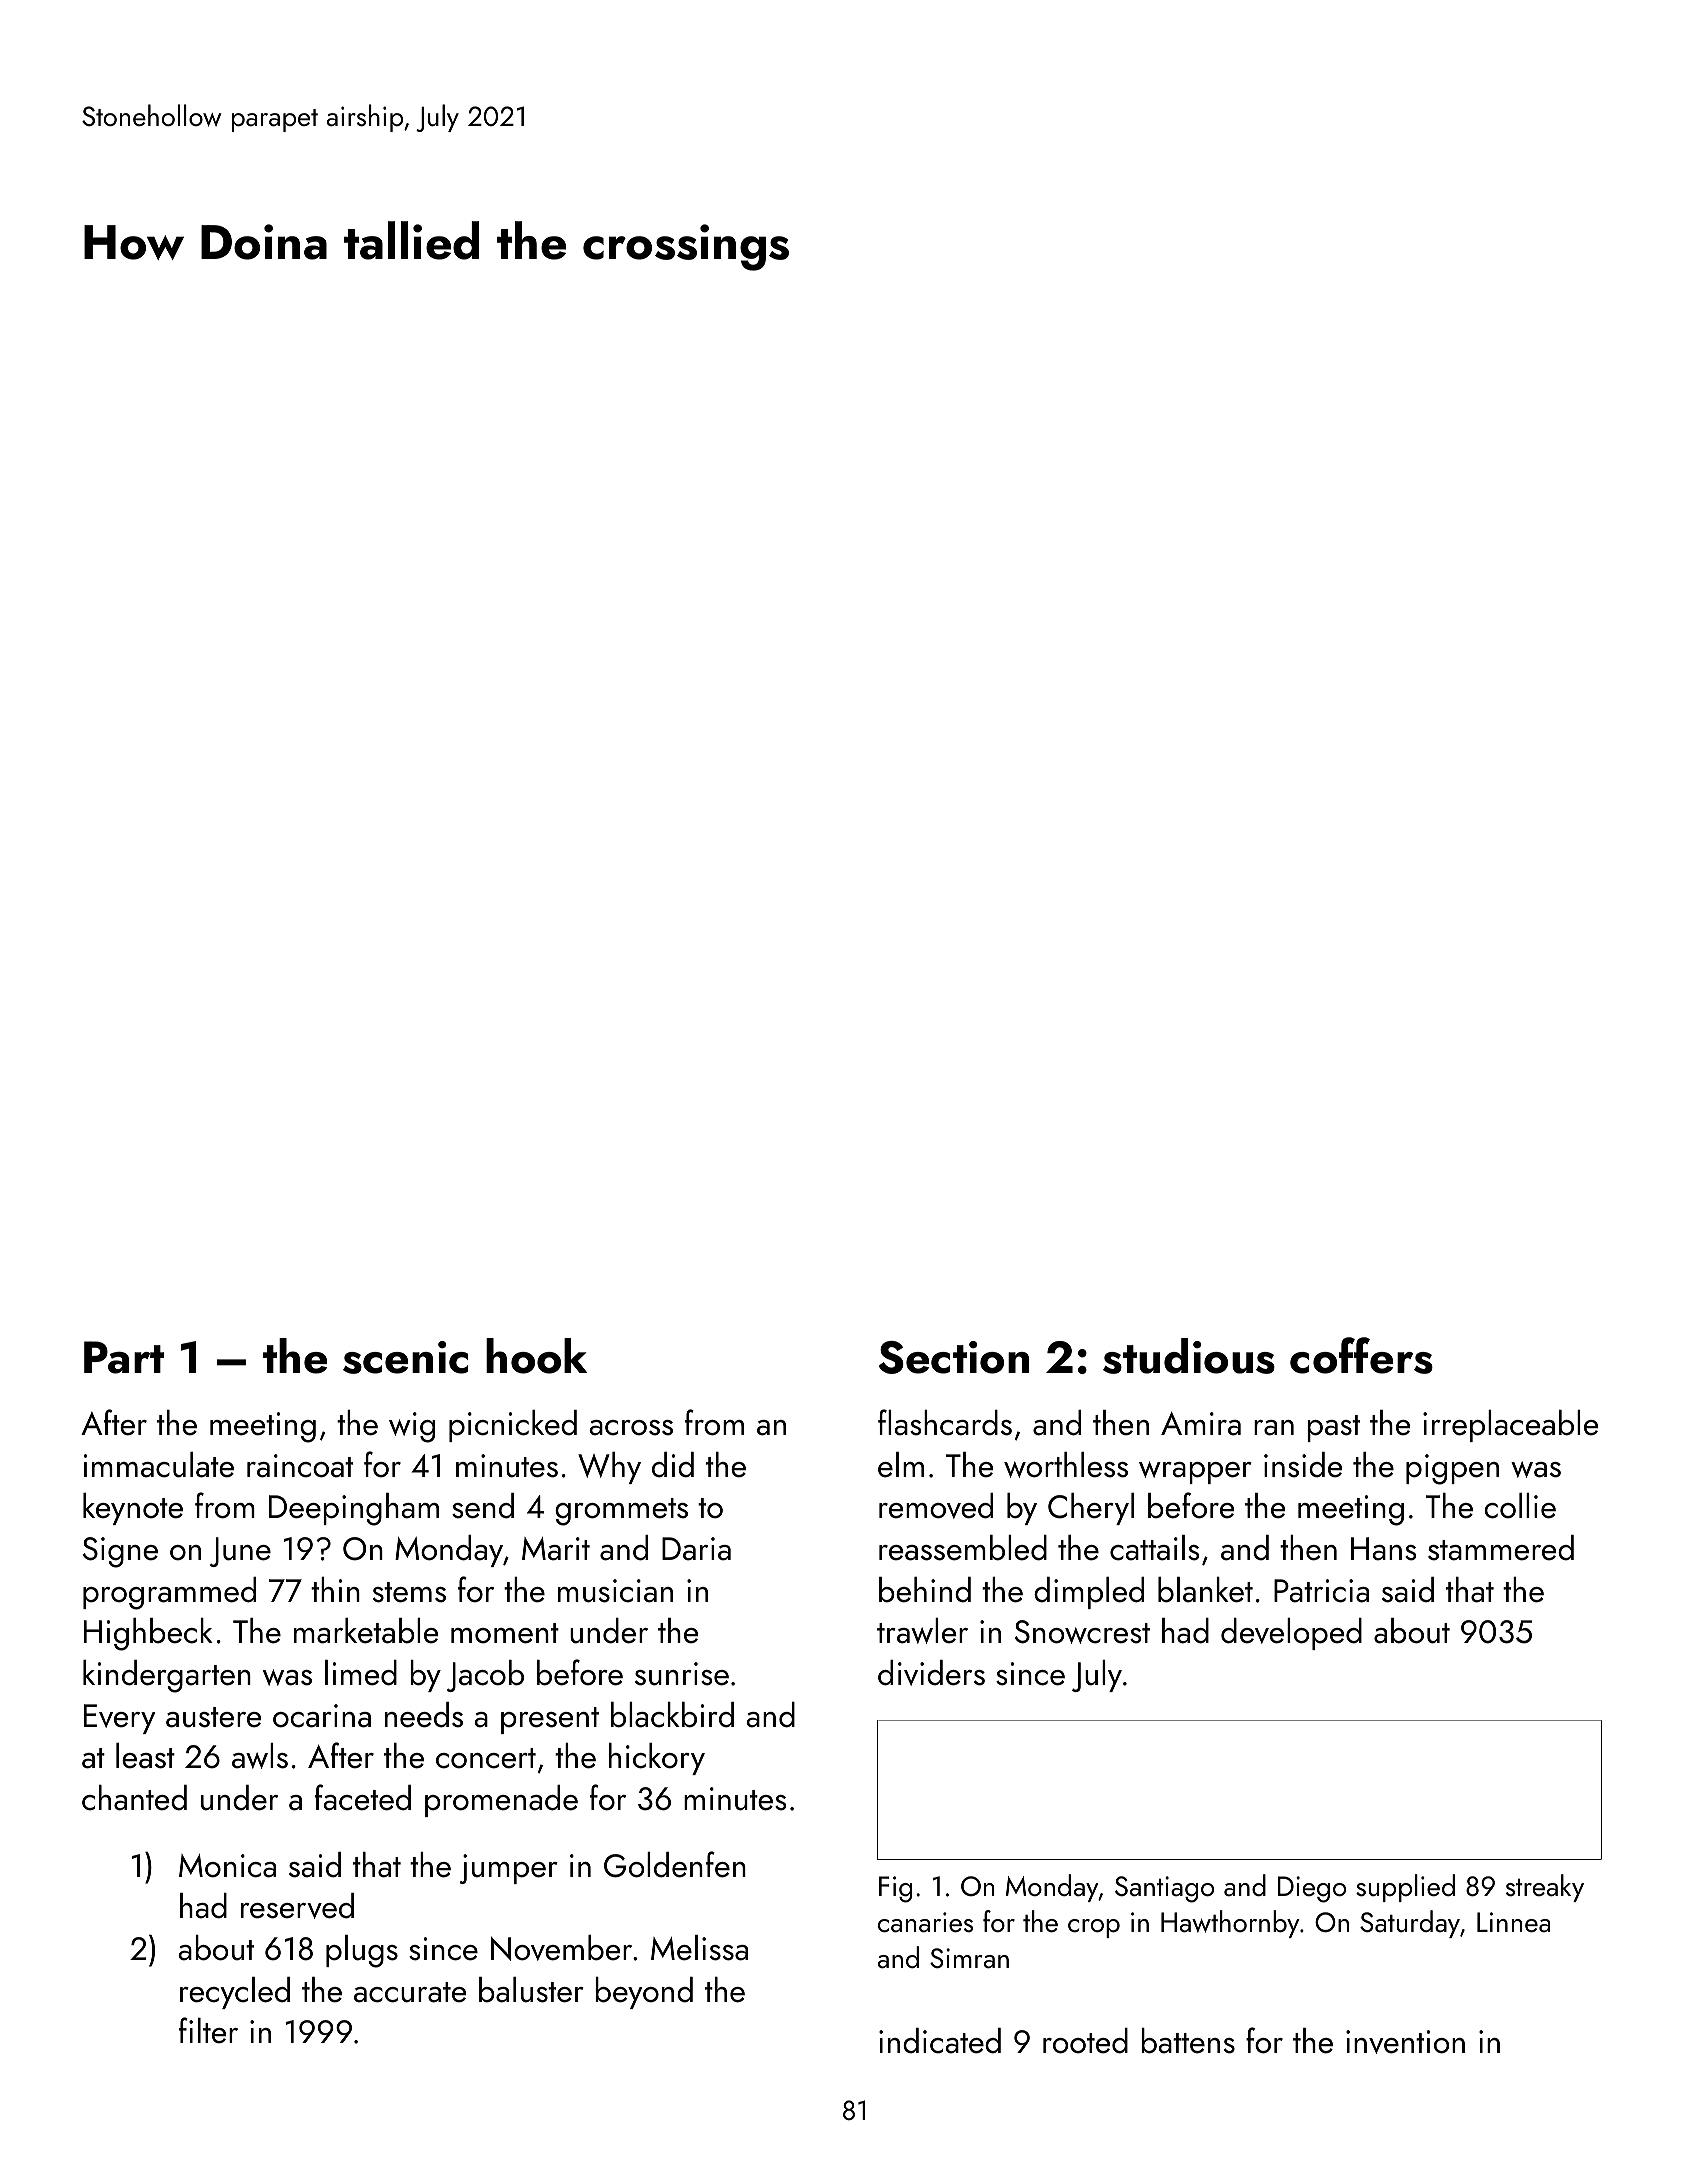 This document has width=1683, height=2178. I want to click on filter, so click(208, 2030).
